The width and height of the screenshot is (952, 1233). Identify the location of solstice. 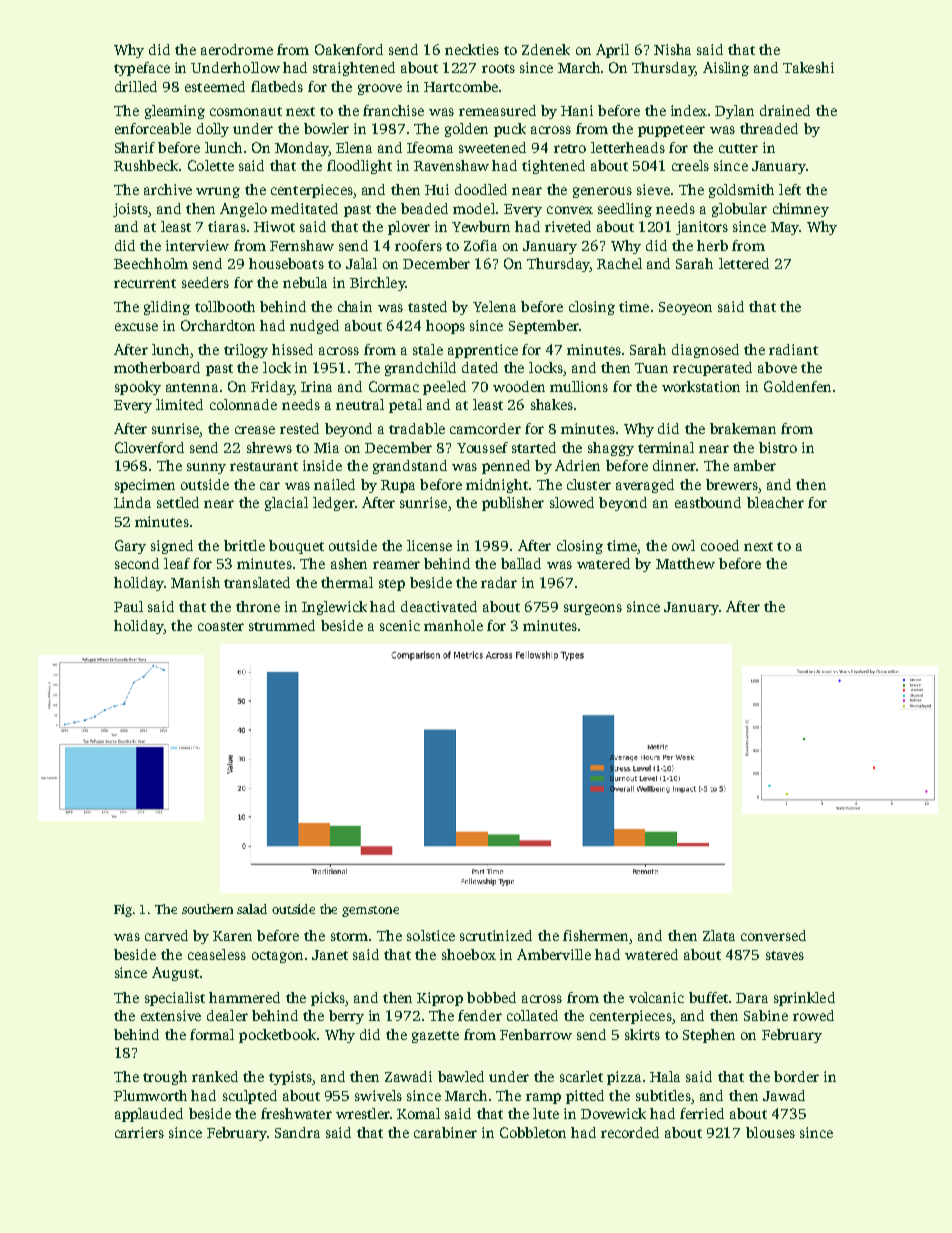
(431, 935).
